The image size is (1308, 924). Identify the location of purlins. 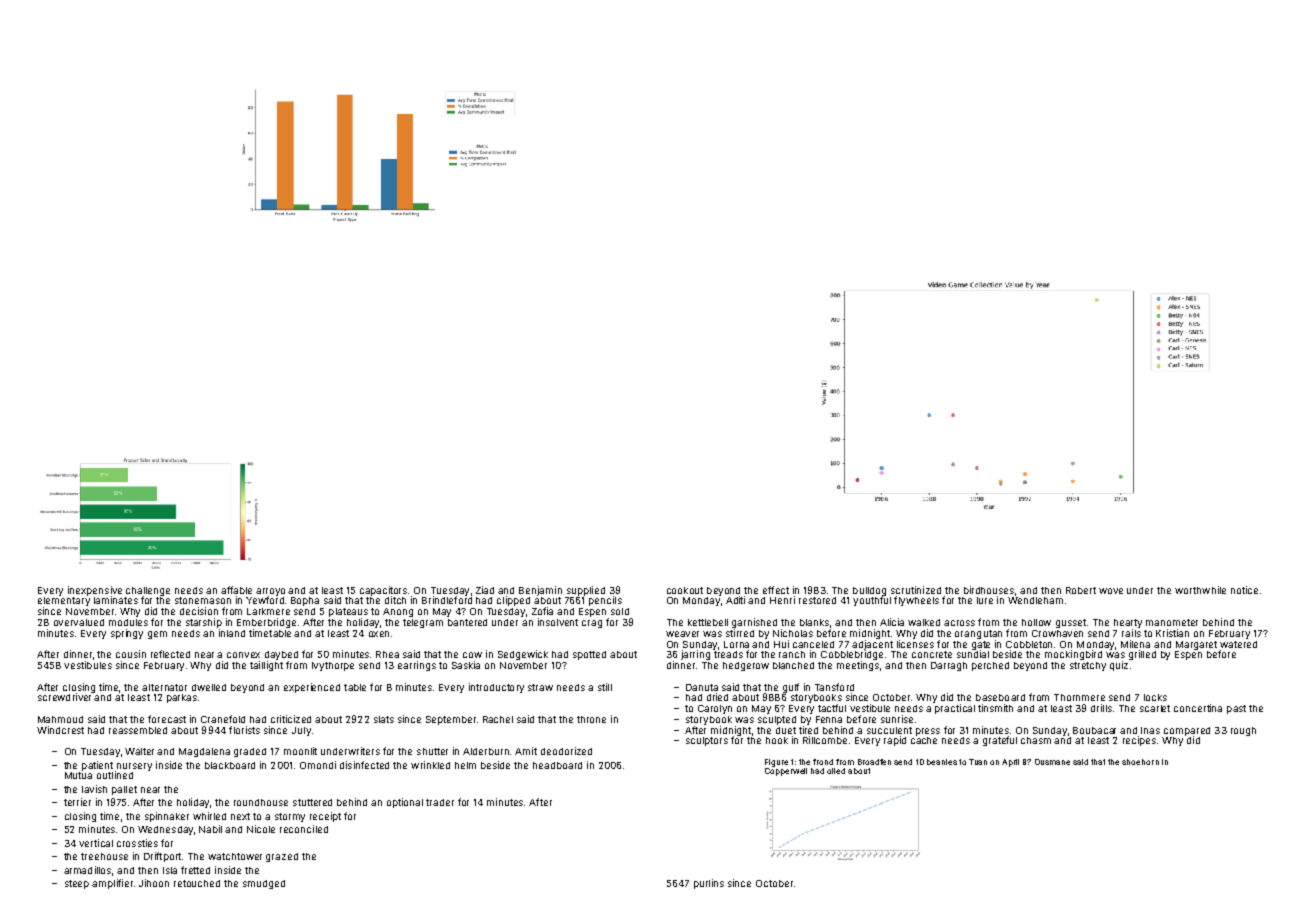
(709, 884).
